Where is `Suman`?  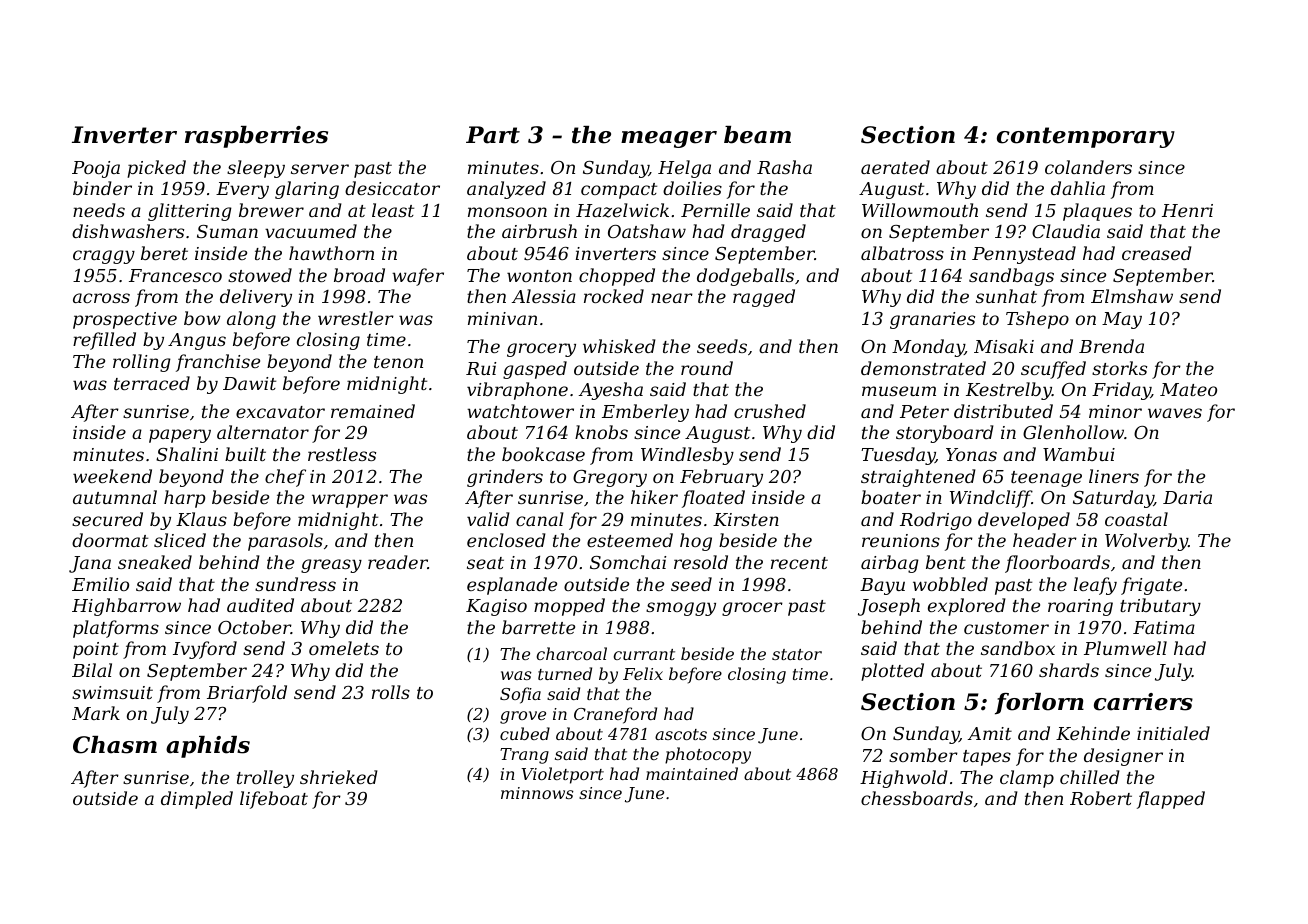
Suman is located at coordinates (227, 231).
